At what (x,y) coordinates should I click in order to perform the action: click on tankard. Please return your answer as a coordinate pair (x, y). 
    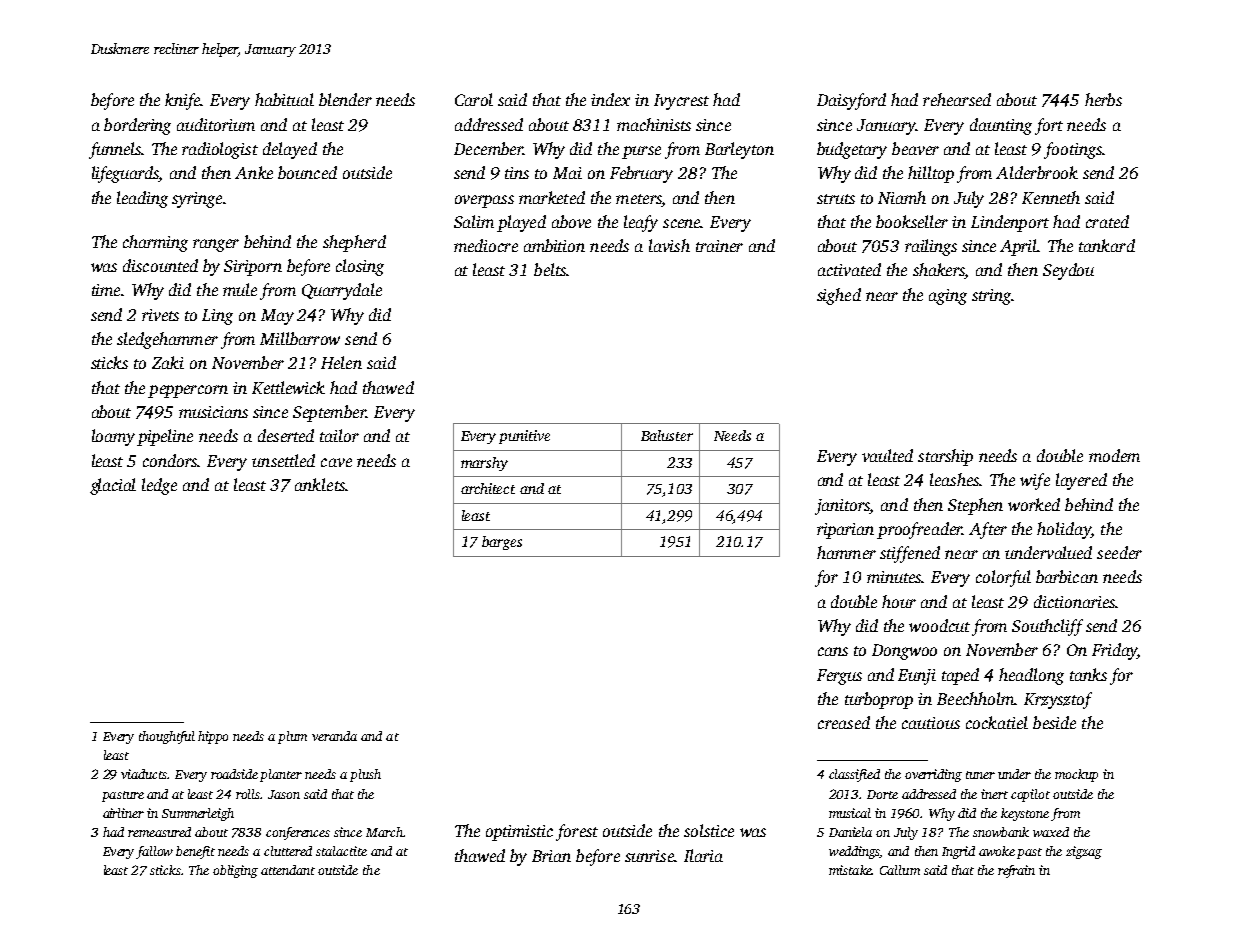
    Looking at the image, I should click on (1107, 245).
